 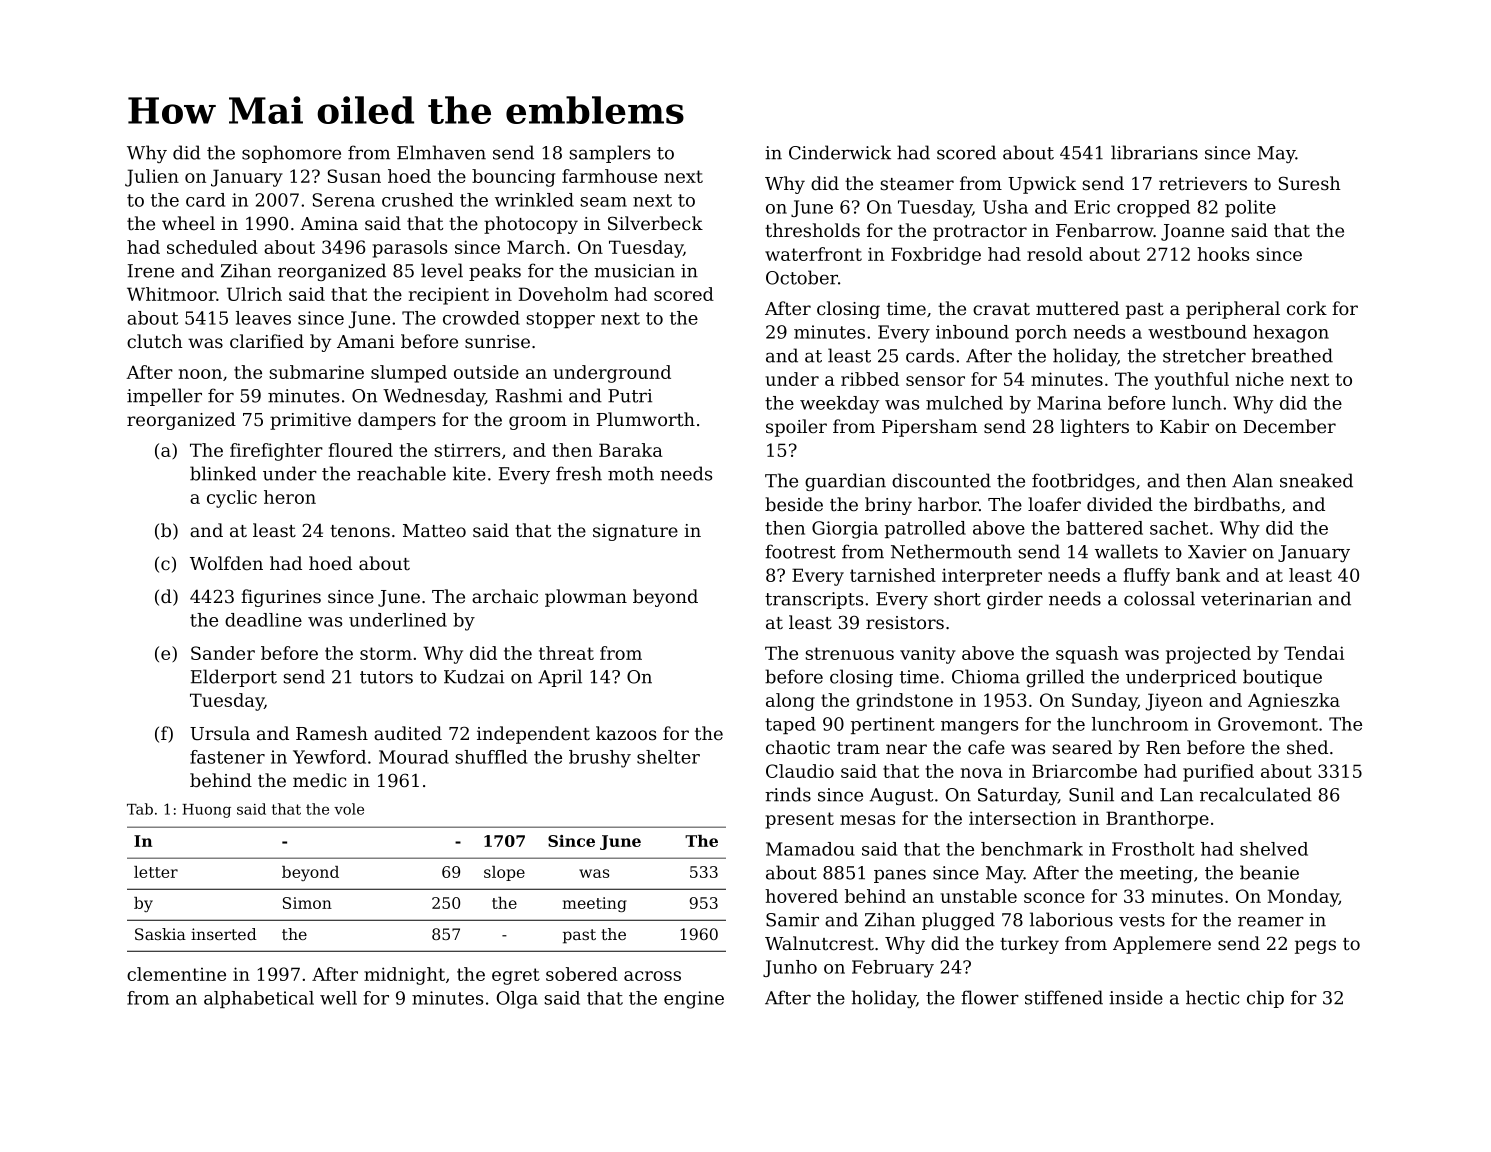 I want to click on Matteo, so click(x=434, y=530).
